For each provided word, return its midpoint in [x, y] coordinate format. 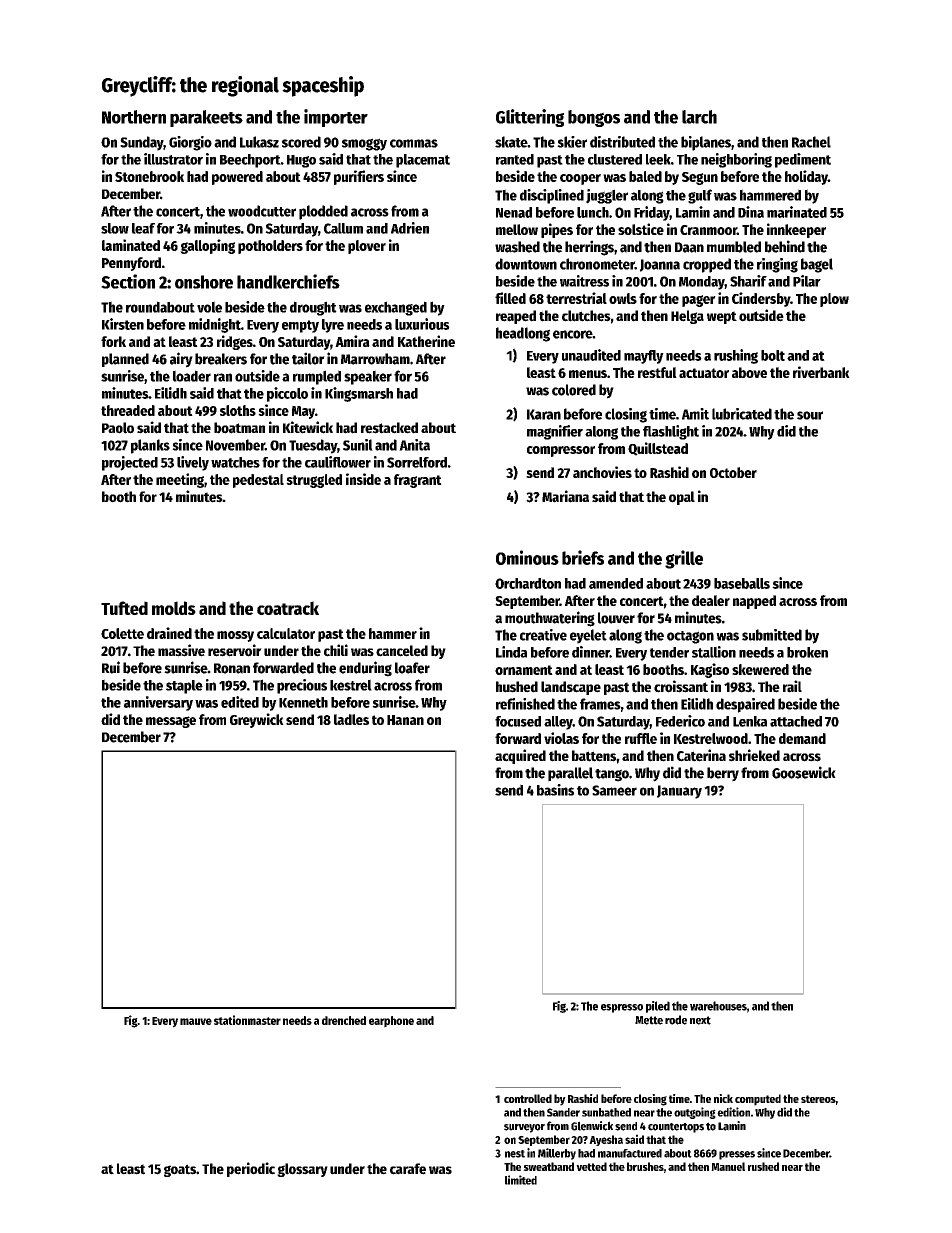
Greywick [257, 720]
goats [180, 1170]
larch [699, 117]
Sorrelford [417, 462]
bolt [773, 355]
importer [336, 118]
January [679, 792]
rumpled [317, 377]
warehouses [718, 1006]
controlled [528, 1098]
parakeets [206, 118]
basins [555, 790]
